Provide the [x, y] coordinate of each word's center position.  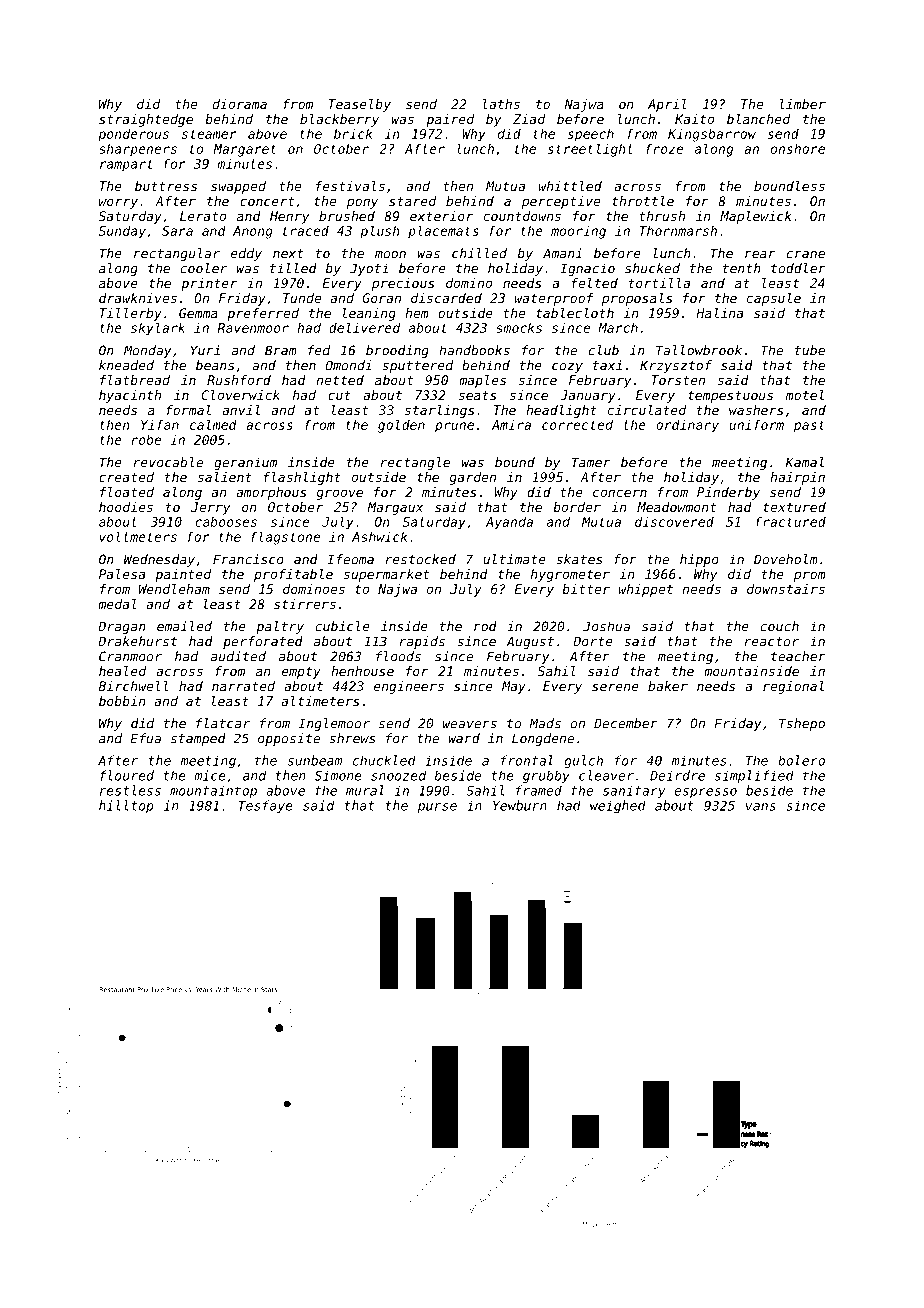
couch [779, 626]
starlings [440, 411]
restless [130, 790]
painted [183, 575]
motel [805, 395]
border [577, 507]
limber [803, 104]
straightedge [146, 120]
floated [127, 492]
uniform [756, 424]
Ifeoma [350, 559]
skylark [158, 329]
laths [501, 104]
